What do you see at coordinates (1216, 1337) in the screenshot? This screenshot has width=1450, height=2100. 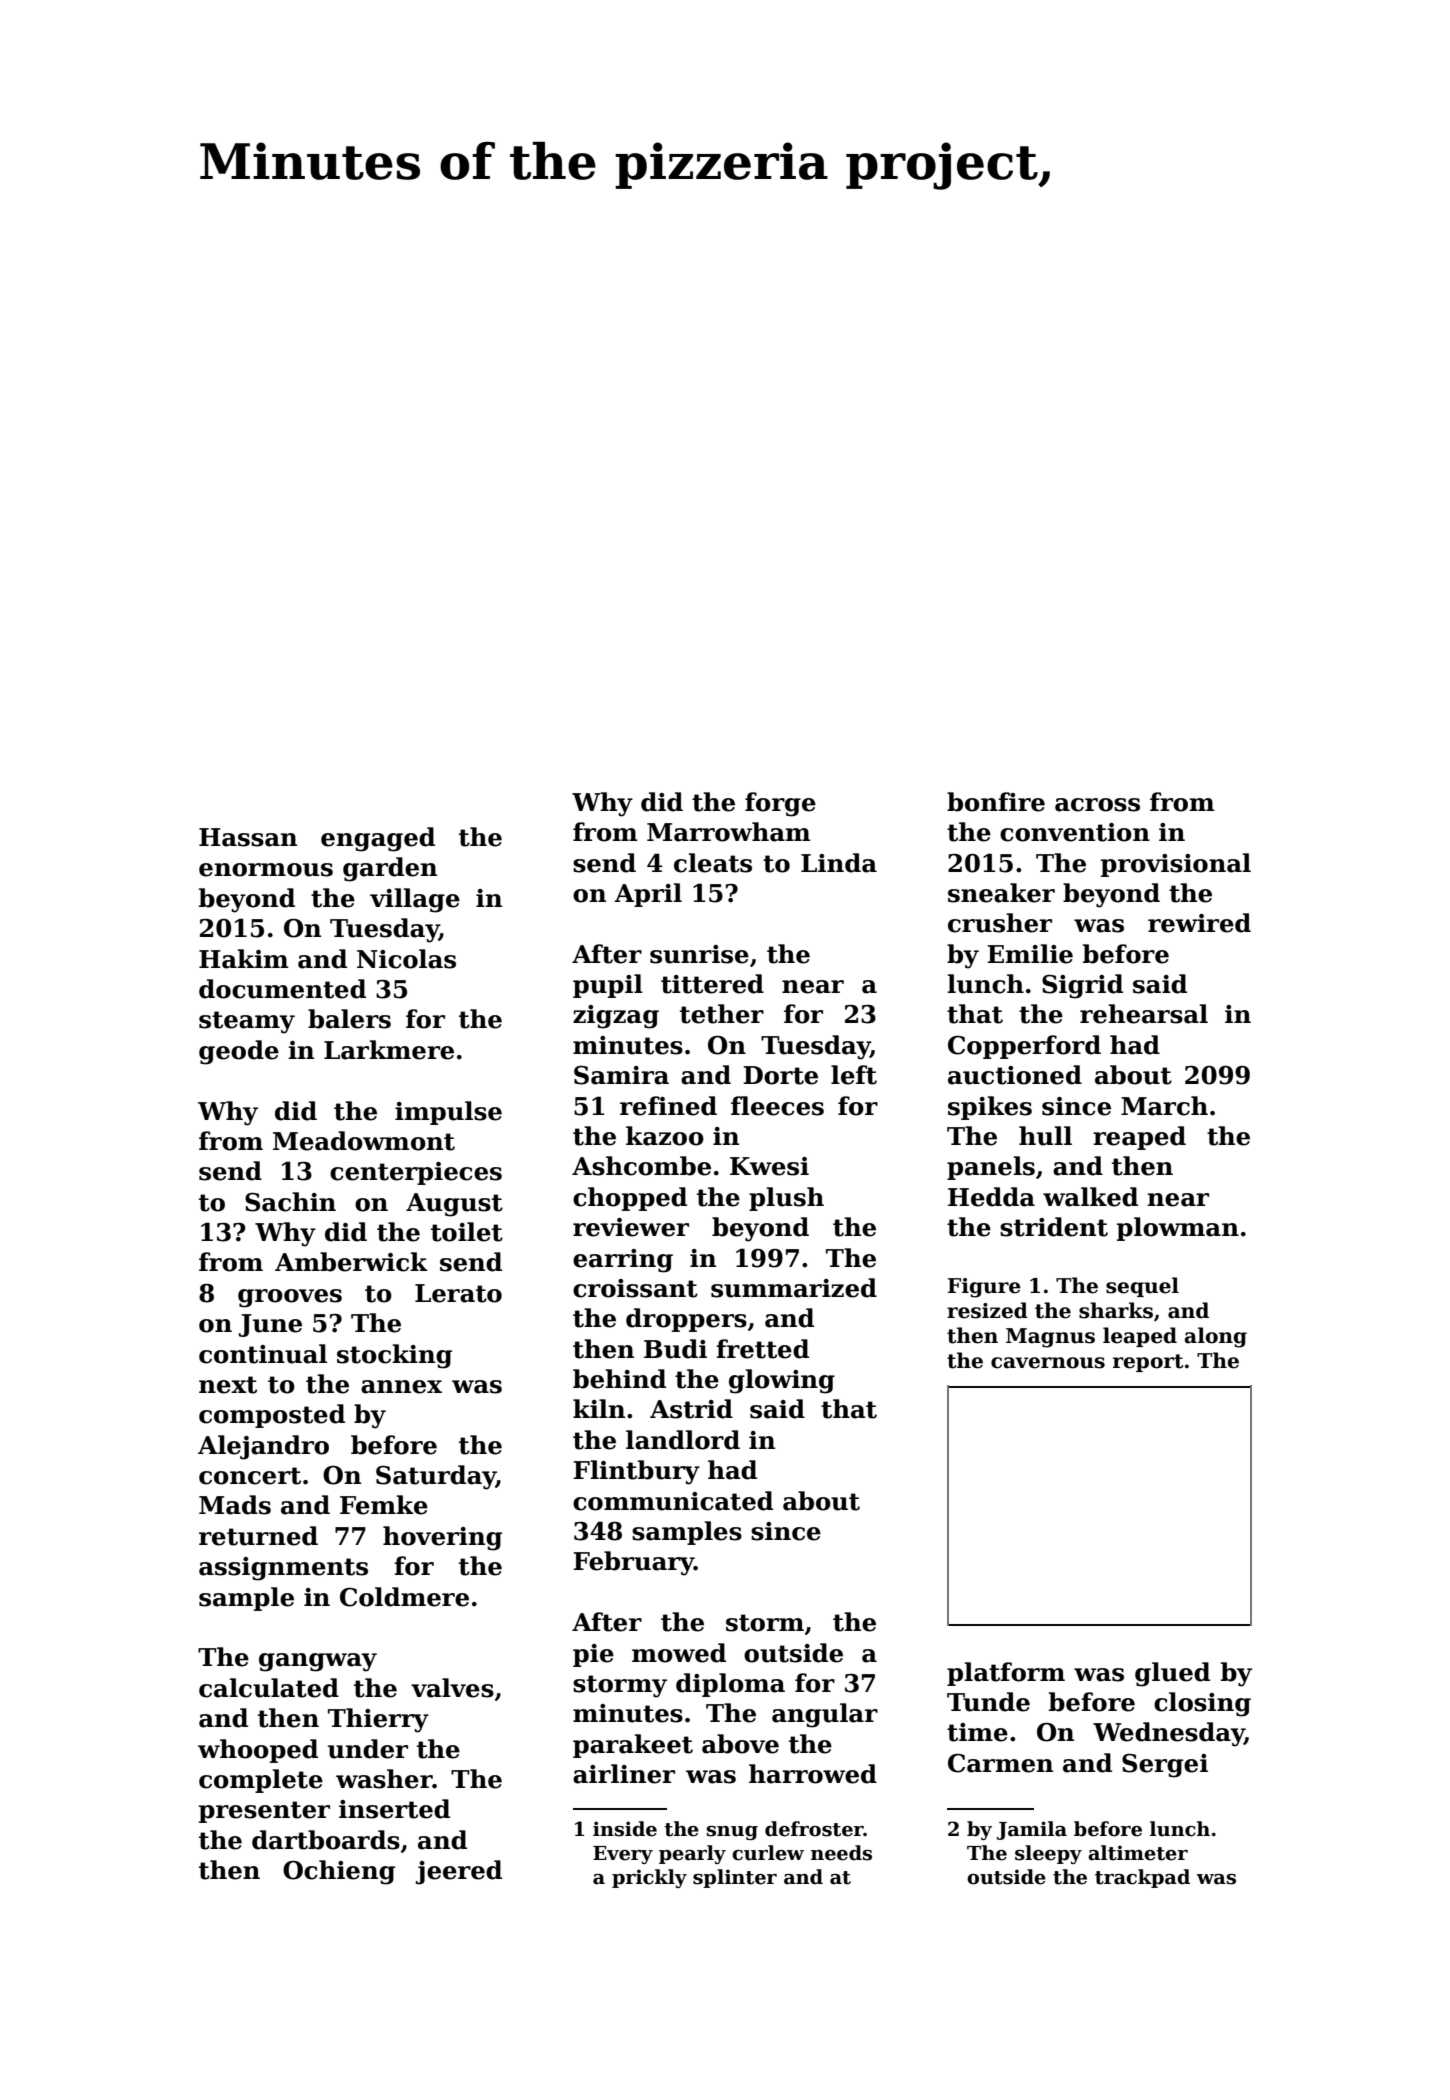 I see `along` at bounding box center [1216, 1337].
